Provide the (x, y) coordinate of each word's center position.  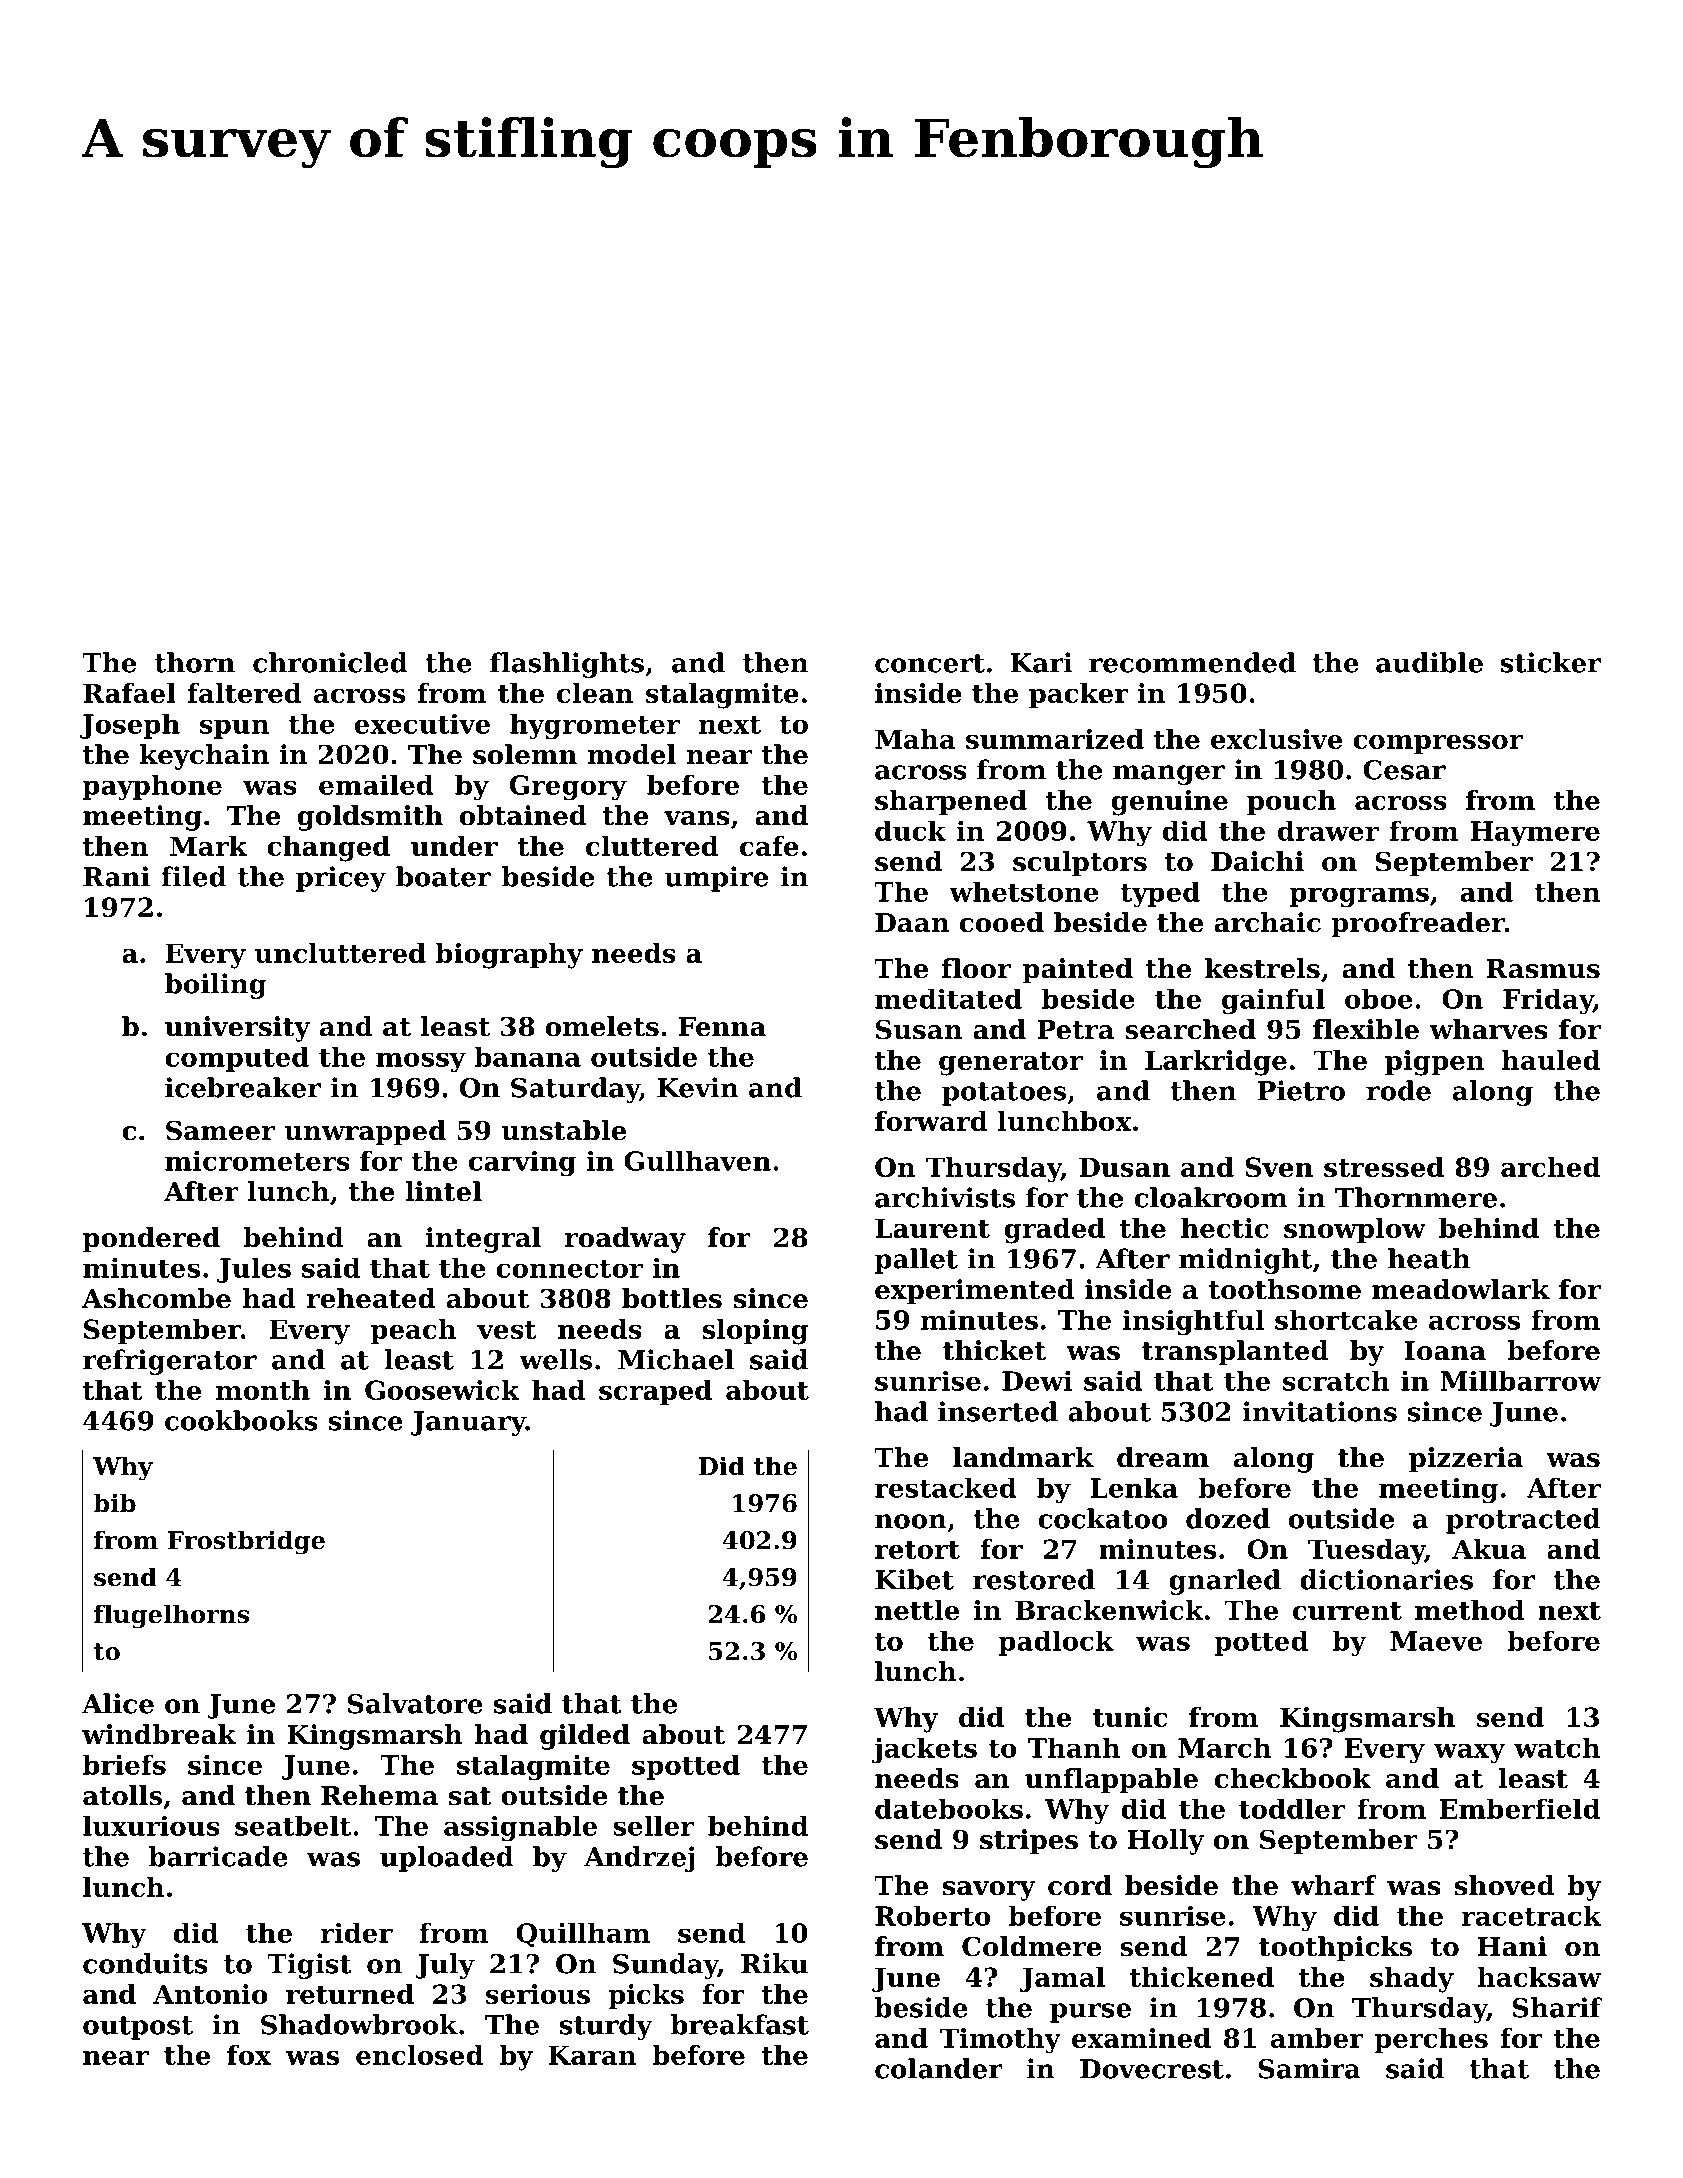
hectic (1224, 1228)
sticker (1551, 662)
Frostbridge (246, 1542)
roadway (625, 1240)
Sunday (665, 1966)
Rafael (129, 693)
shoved (1505, 1885)
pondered (151, 1240)
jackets (924, 1750)
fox (249, 2055)
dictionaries (1387, 1579)
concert (930, 663)
